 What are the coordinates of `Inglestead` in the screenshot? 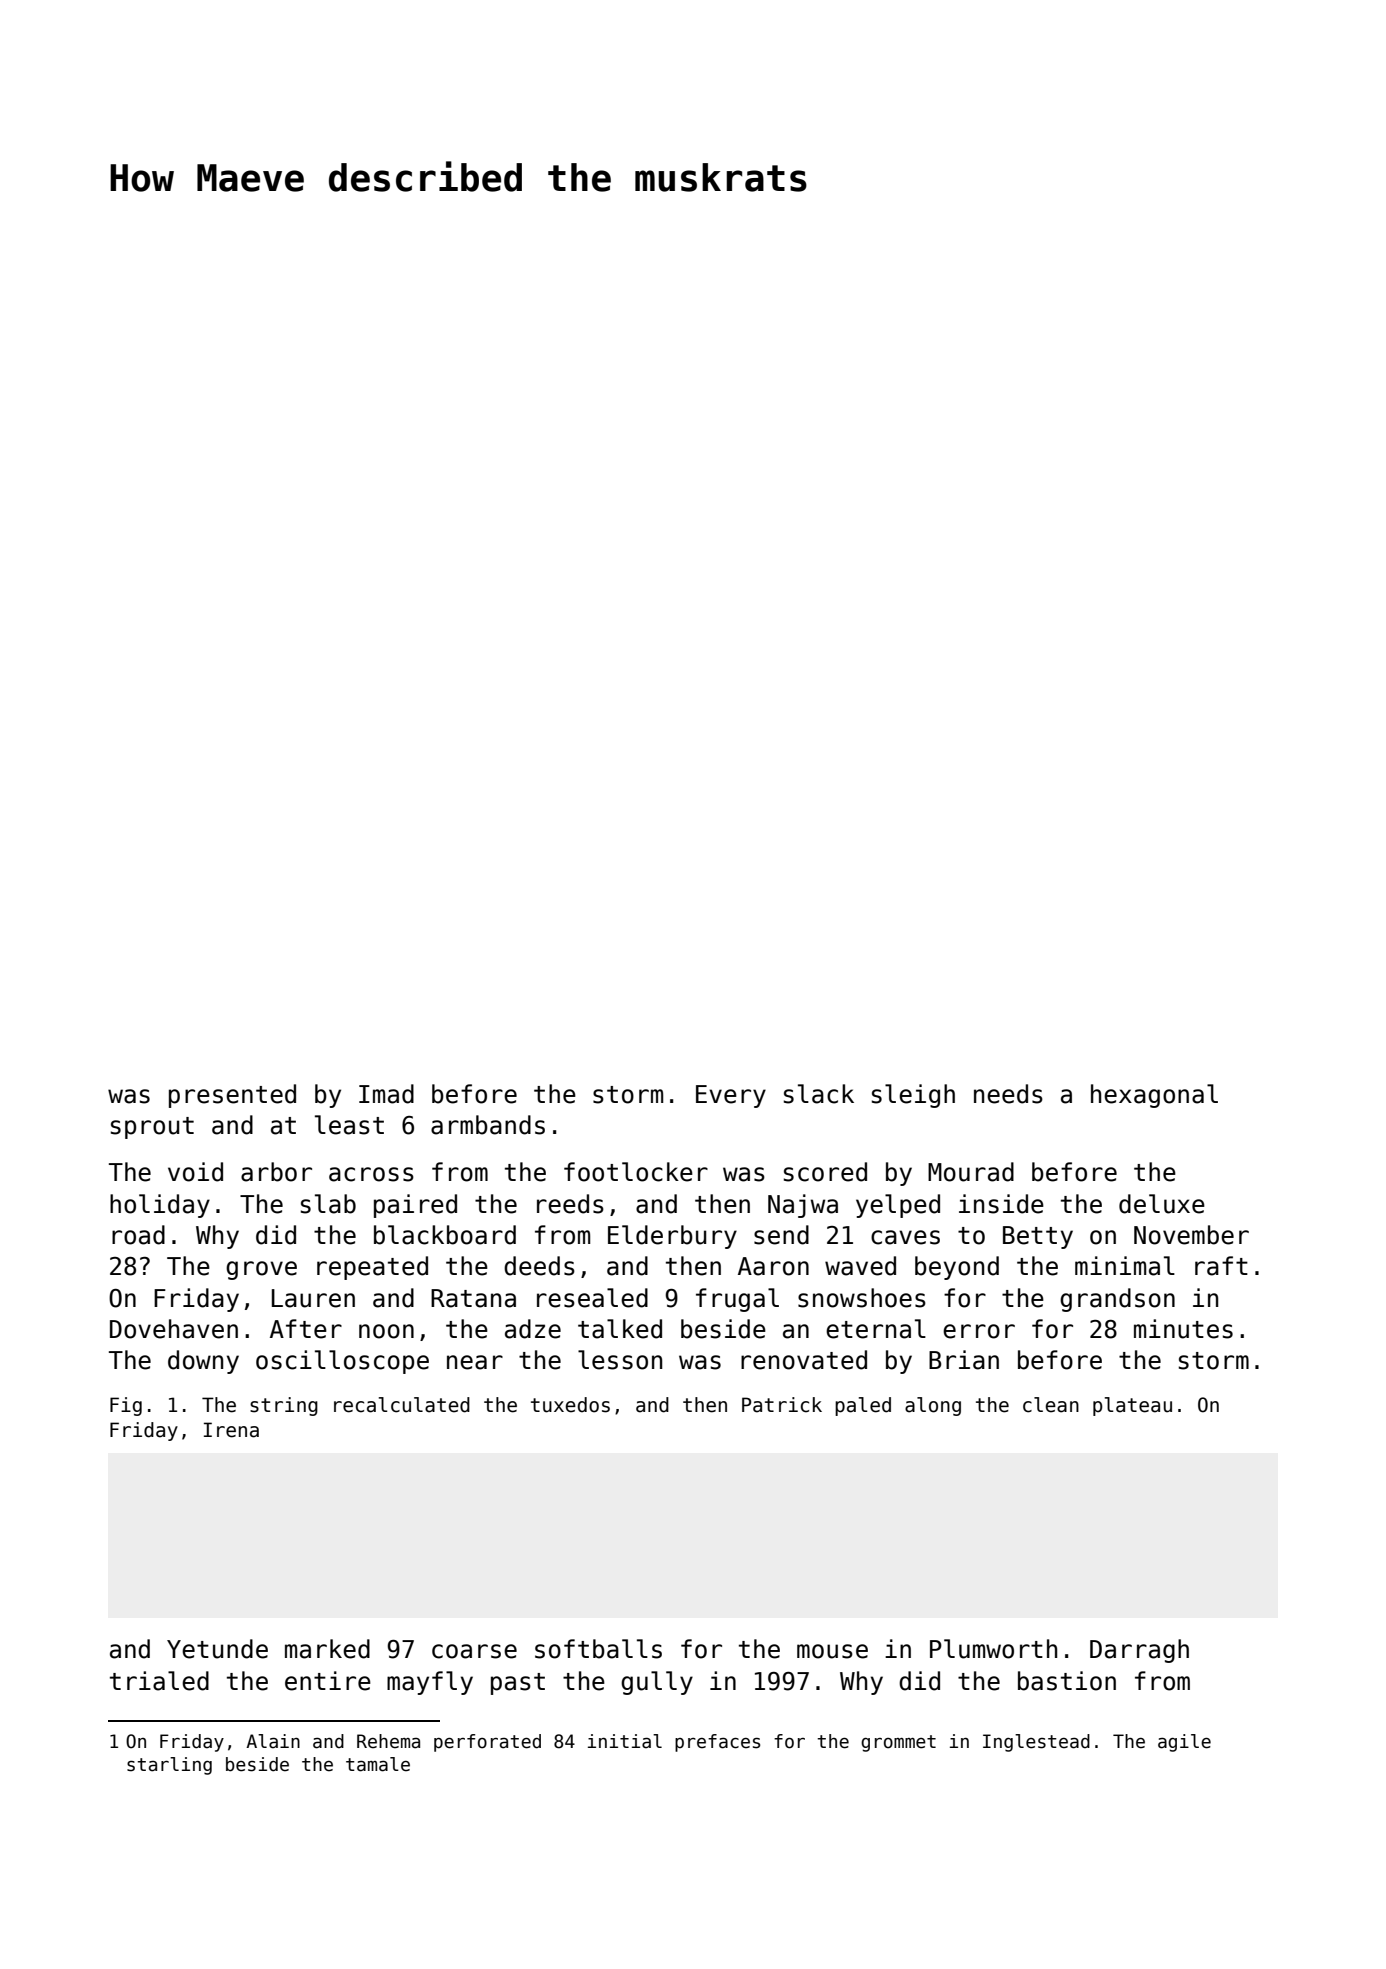 It's located at (1036, 1743).
